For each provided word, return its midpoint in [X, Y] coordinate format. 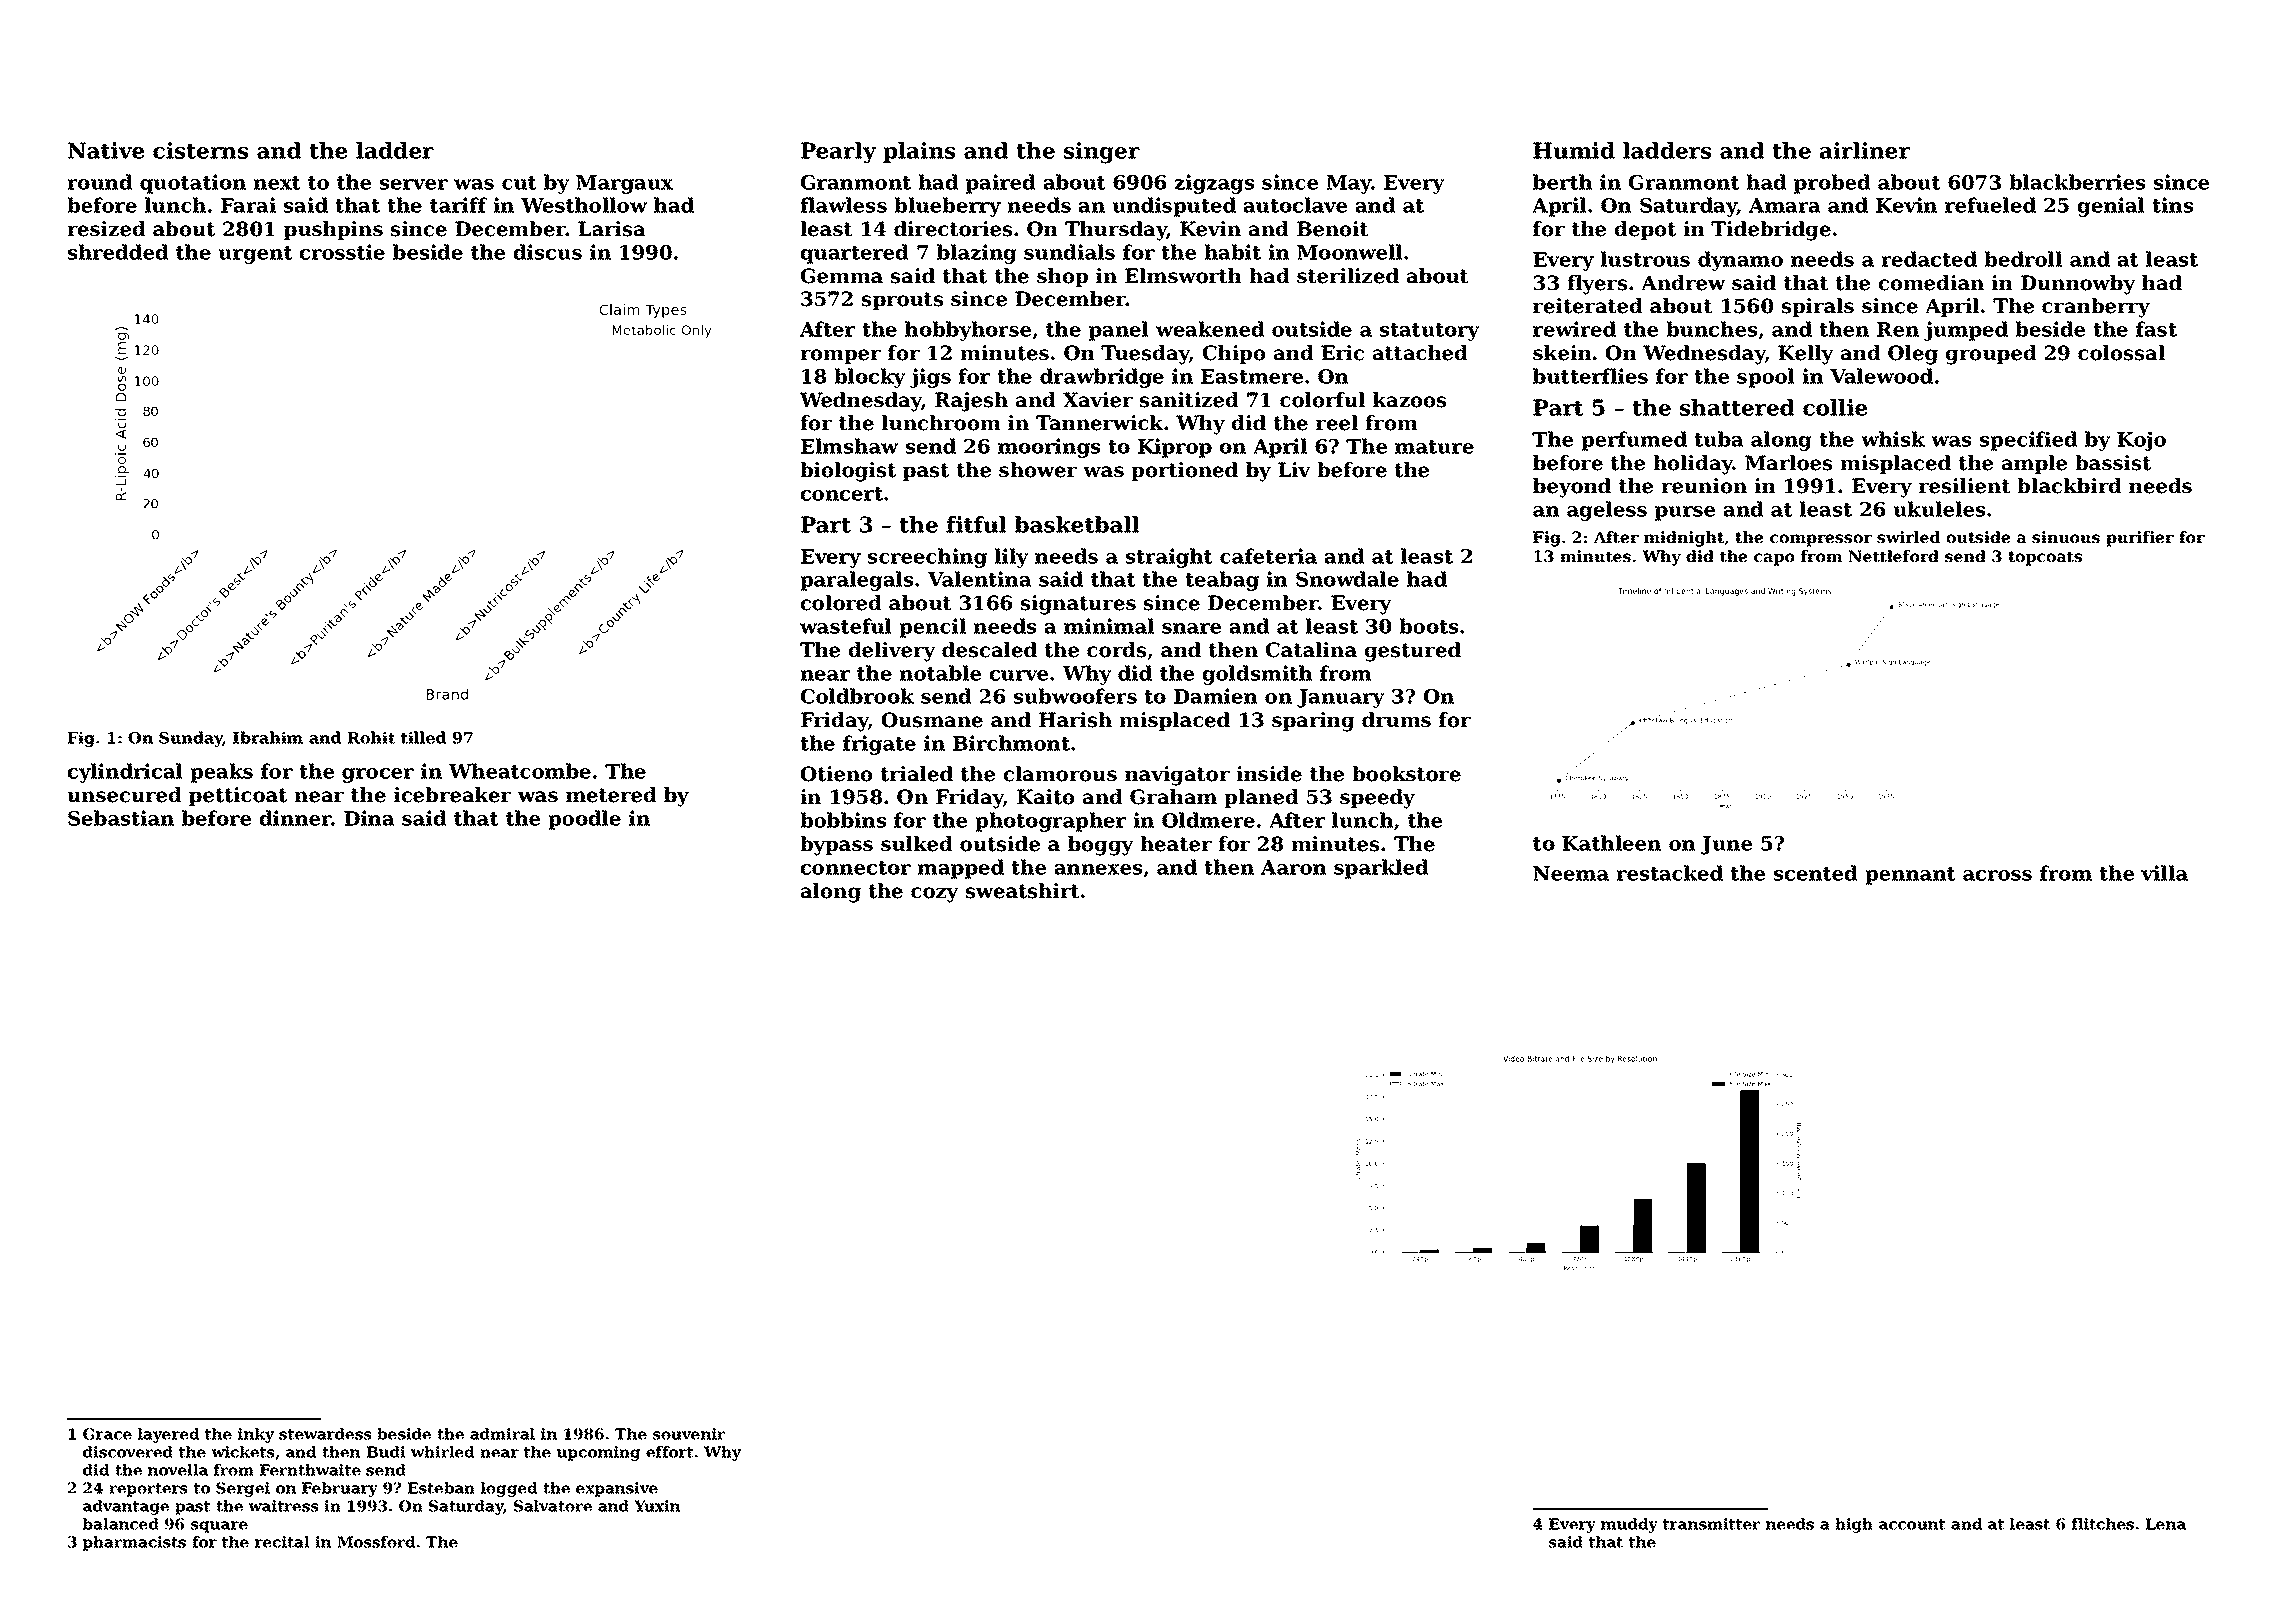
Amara [1785, 205]
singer [1102, 153]
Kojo [2141, 441]
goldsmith [1258, 675]
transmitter [1711, 1524]
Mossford [376, 1542]
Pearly [838, 153]
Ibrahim [268, 737]
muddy [1629, 1525]
